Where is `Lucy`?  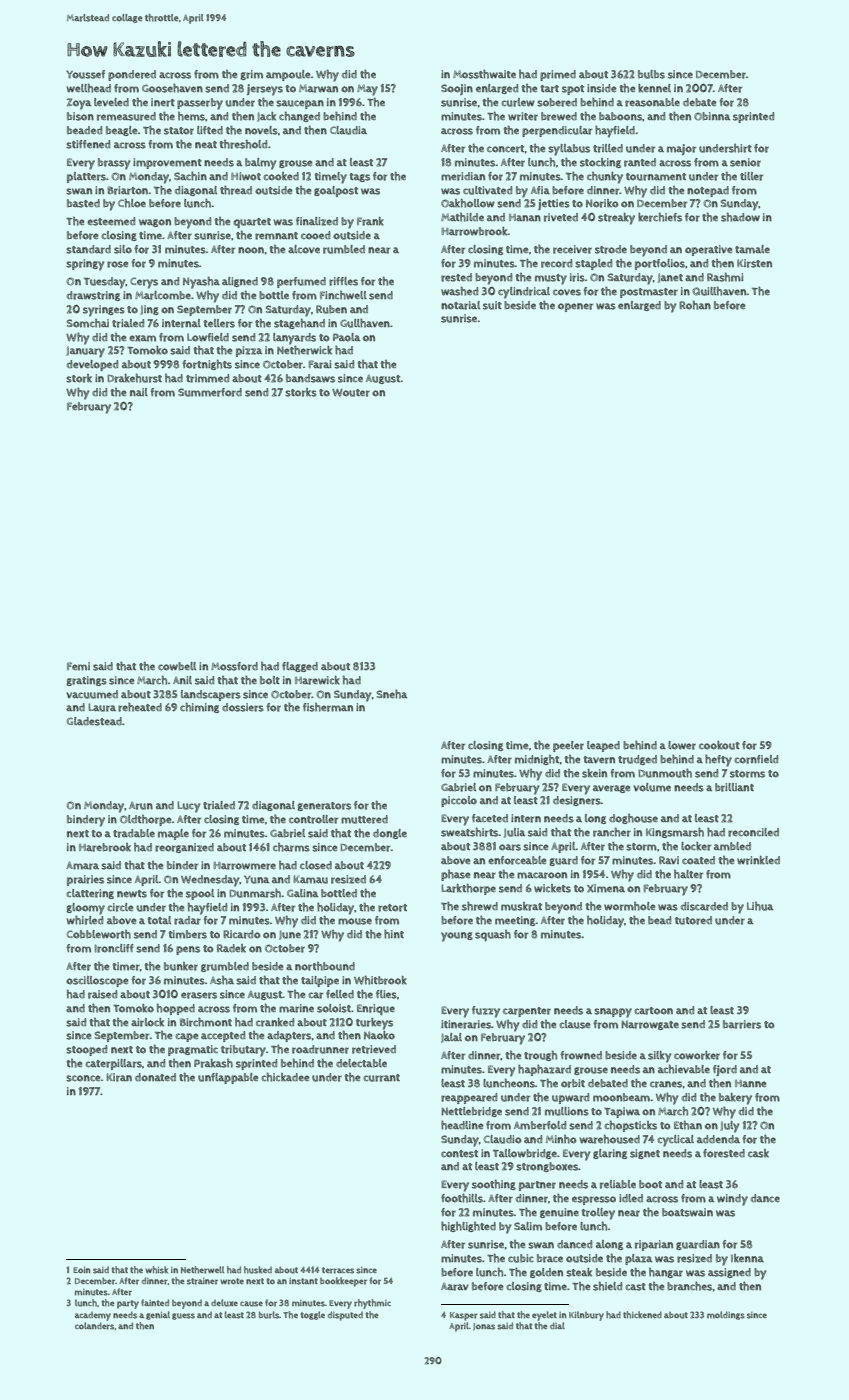 Lucy is located at coordinates (189, 807).
